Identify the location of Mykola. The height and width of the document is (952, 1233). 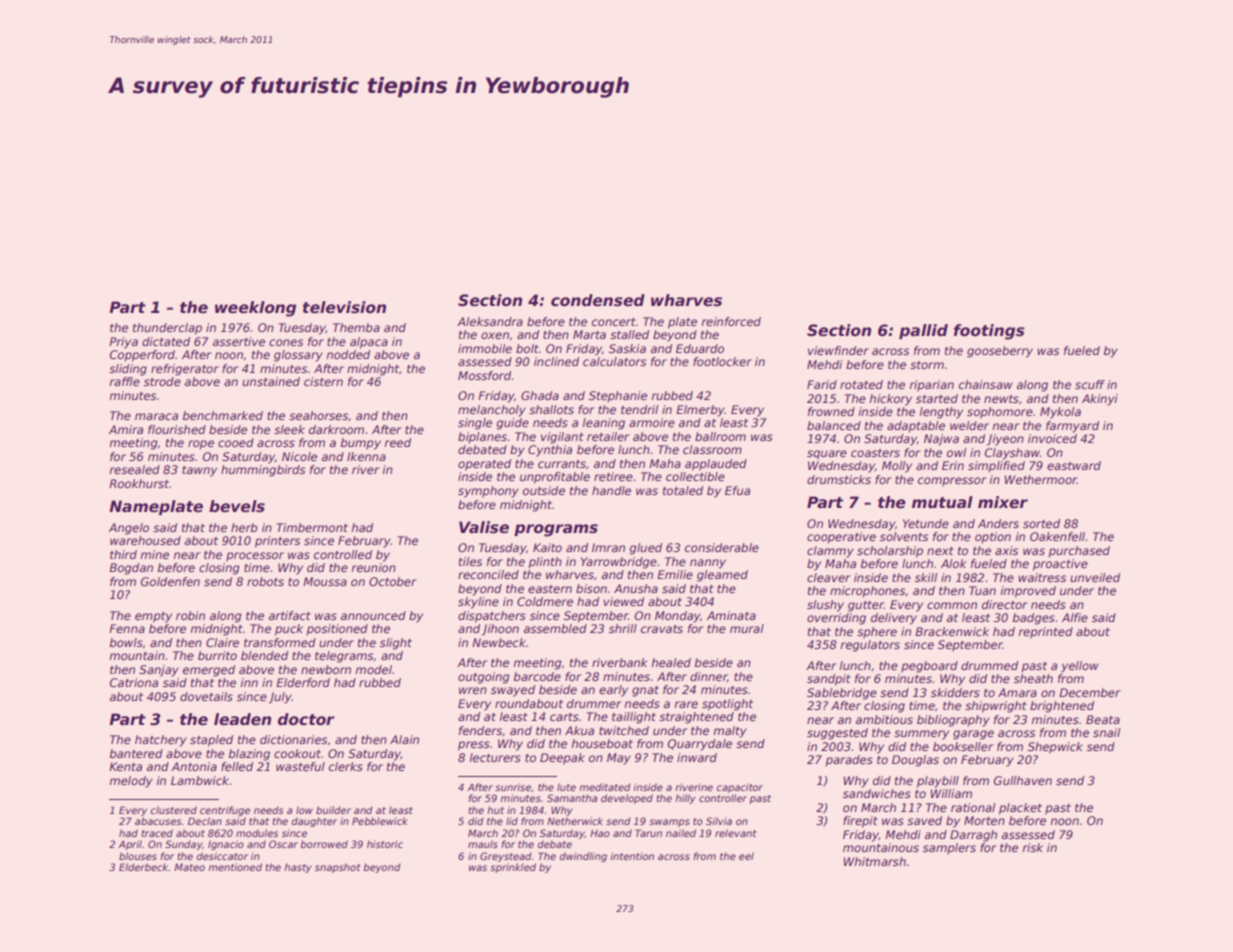
(1060, 413).
